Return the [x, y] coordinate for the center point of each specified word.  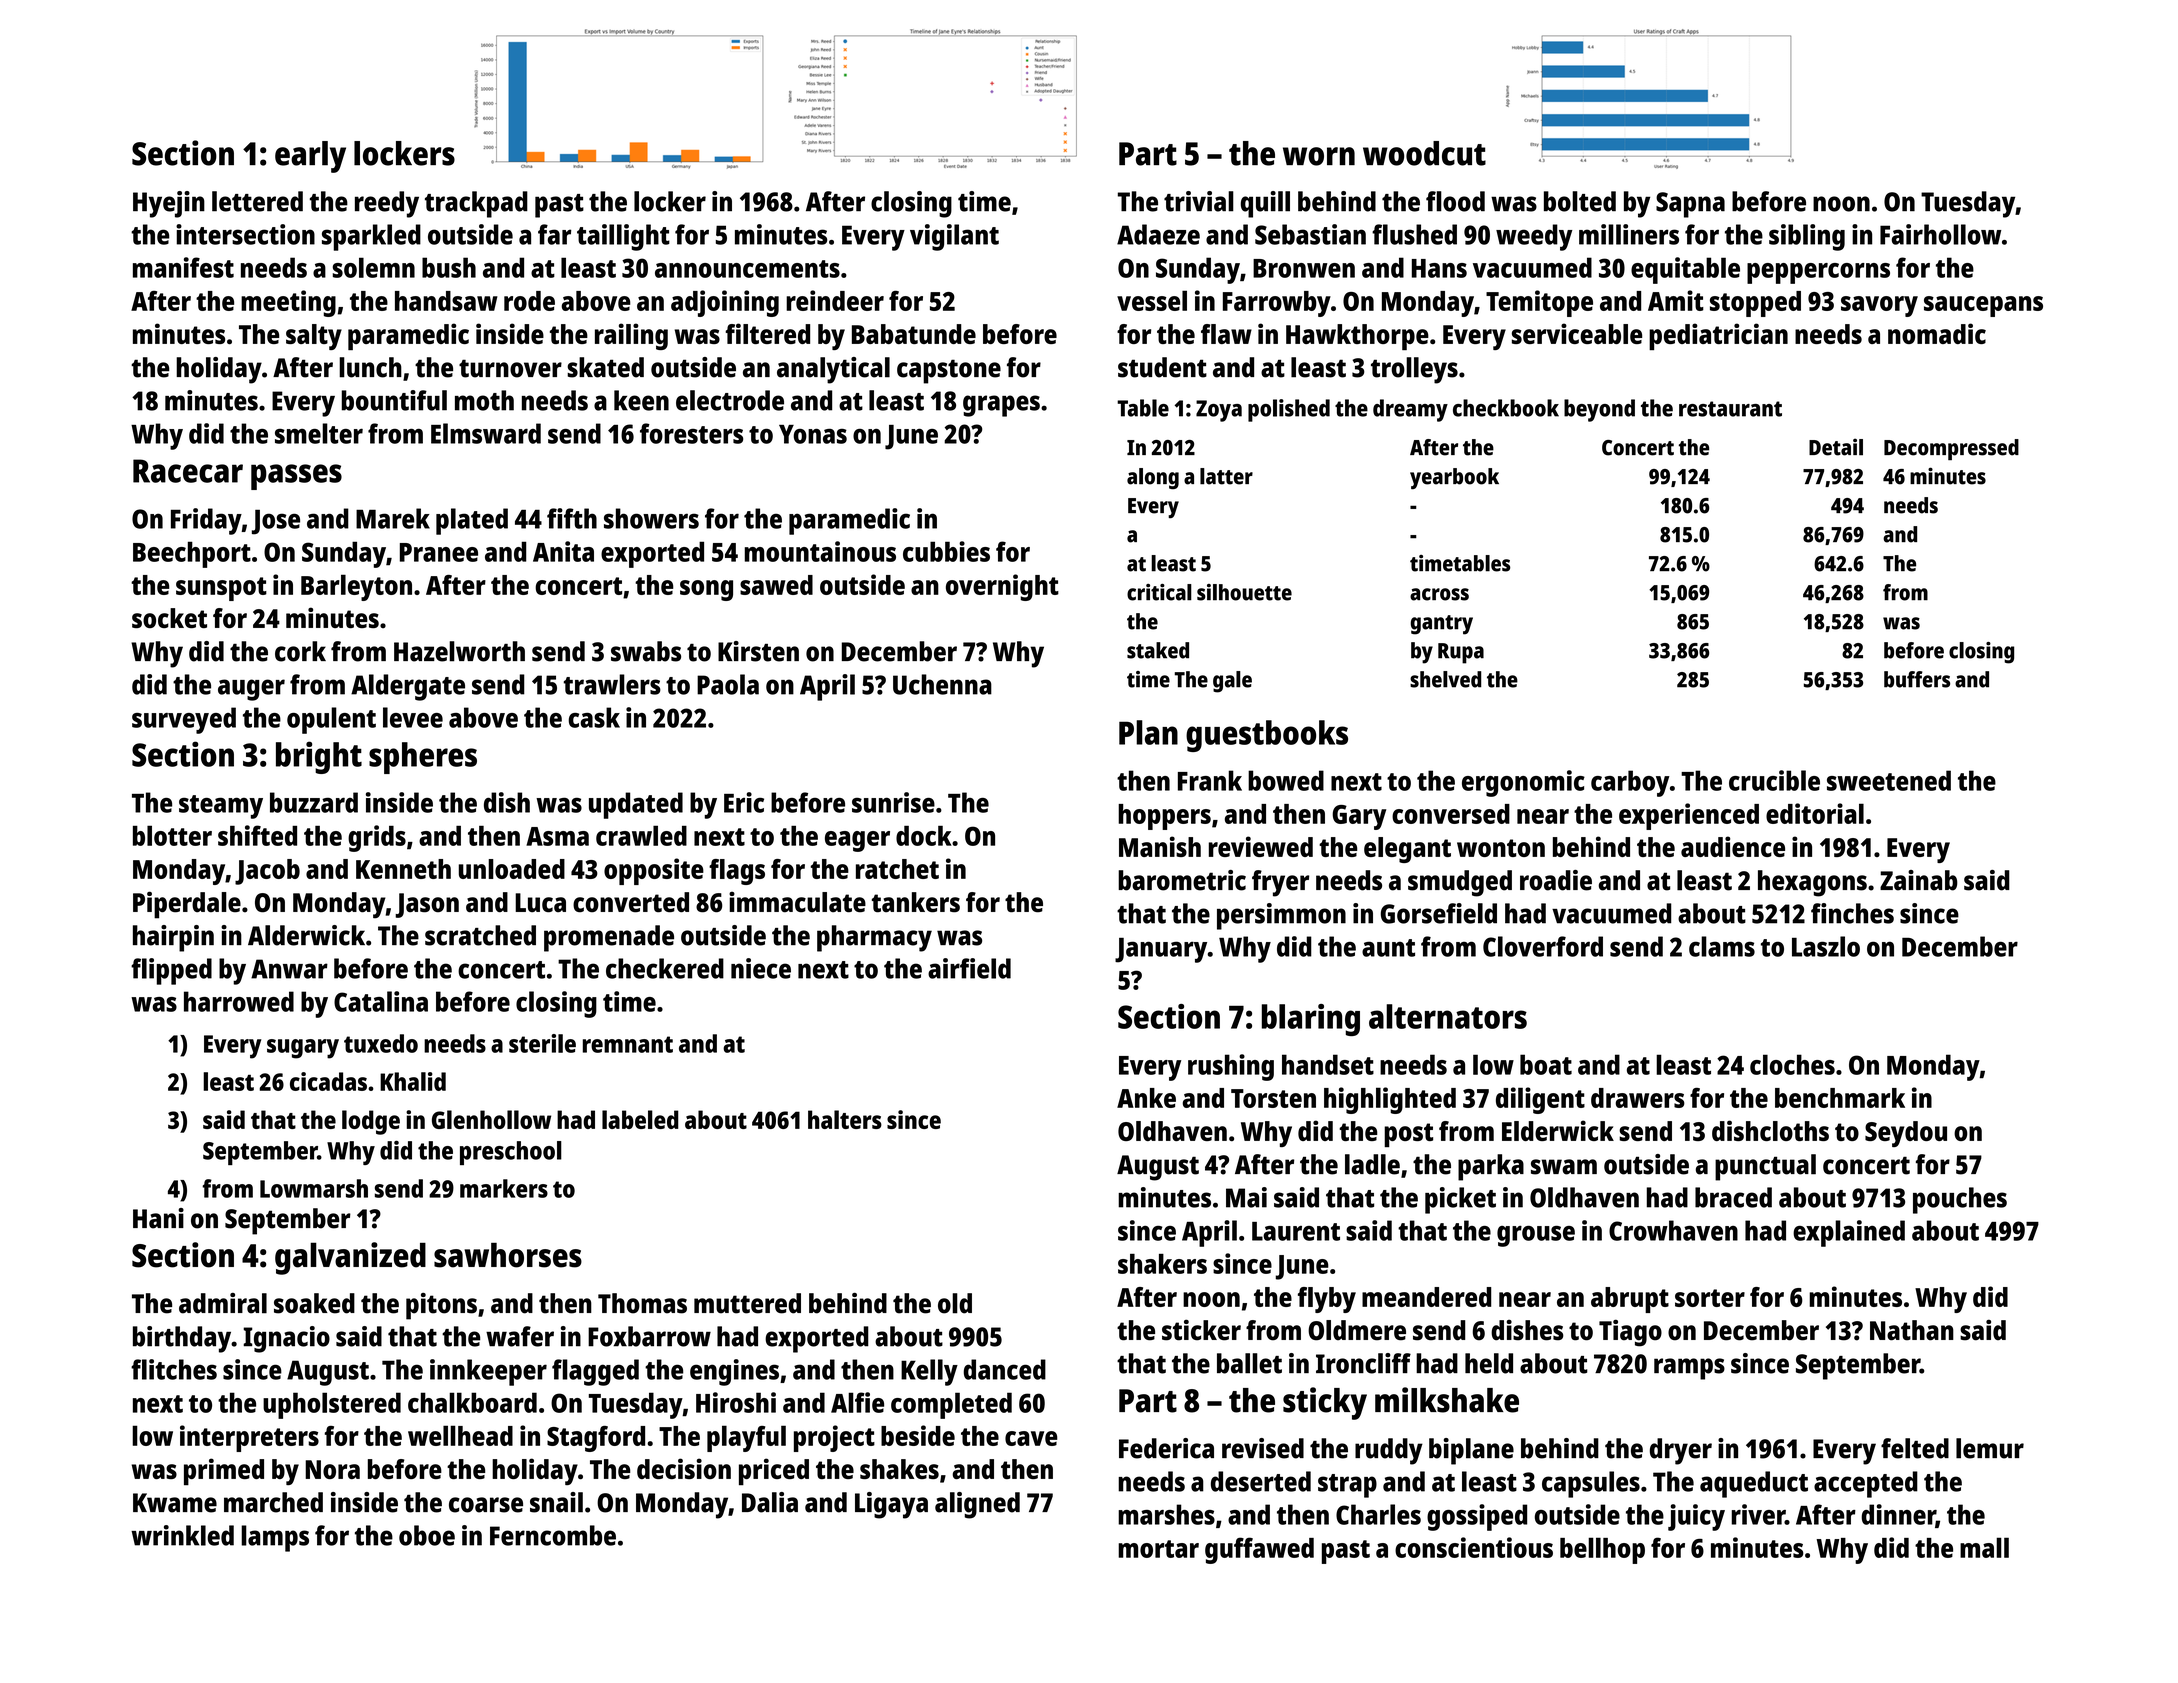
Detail [1836, 447]
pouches [1960, 1200]
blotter [172, 835]
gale [1232, 682]
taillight [623, 237]
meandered [1426, 1297]
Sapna [1690, 205]
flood [1455, 201]
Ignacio [286, 1339]
